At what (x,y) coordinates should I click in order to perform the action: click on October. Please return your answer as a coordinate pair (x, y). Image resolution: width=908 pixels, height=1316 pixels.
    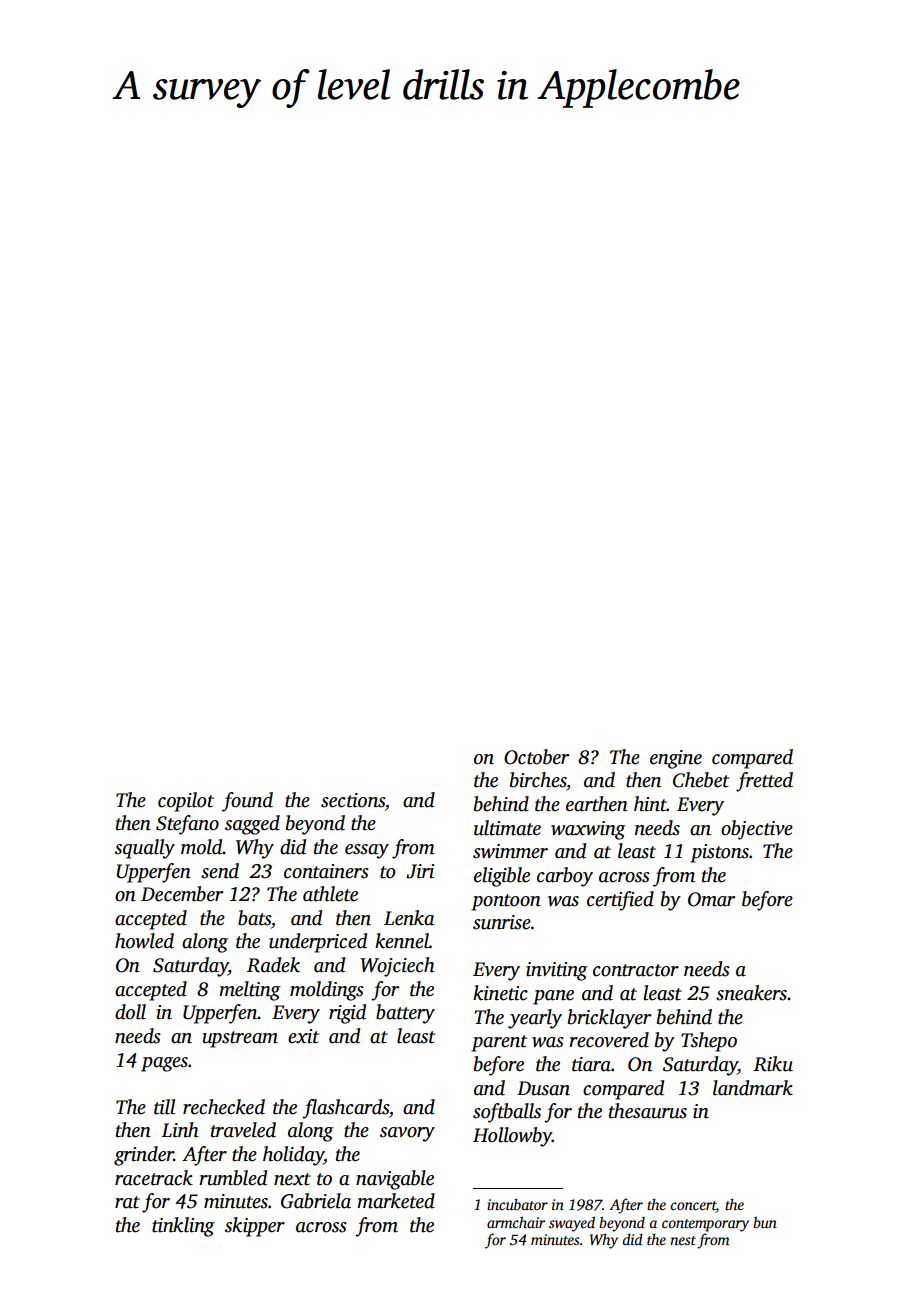
    Looking at the image, I should click on (536, 757).
